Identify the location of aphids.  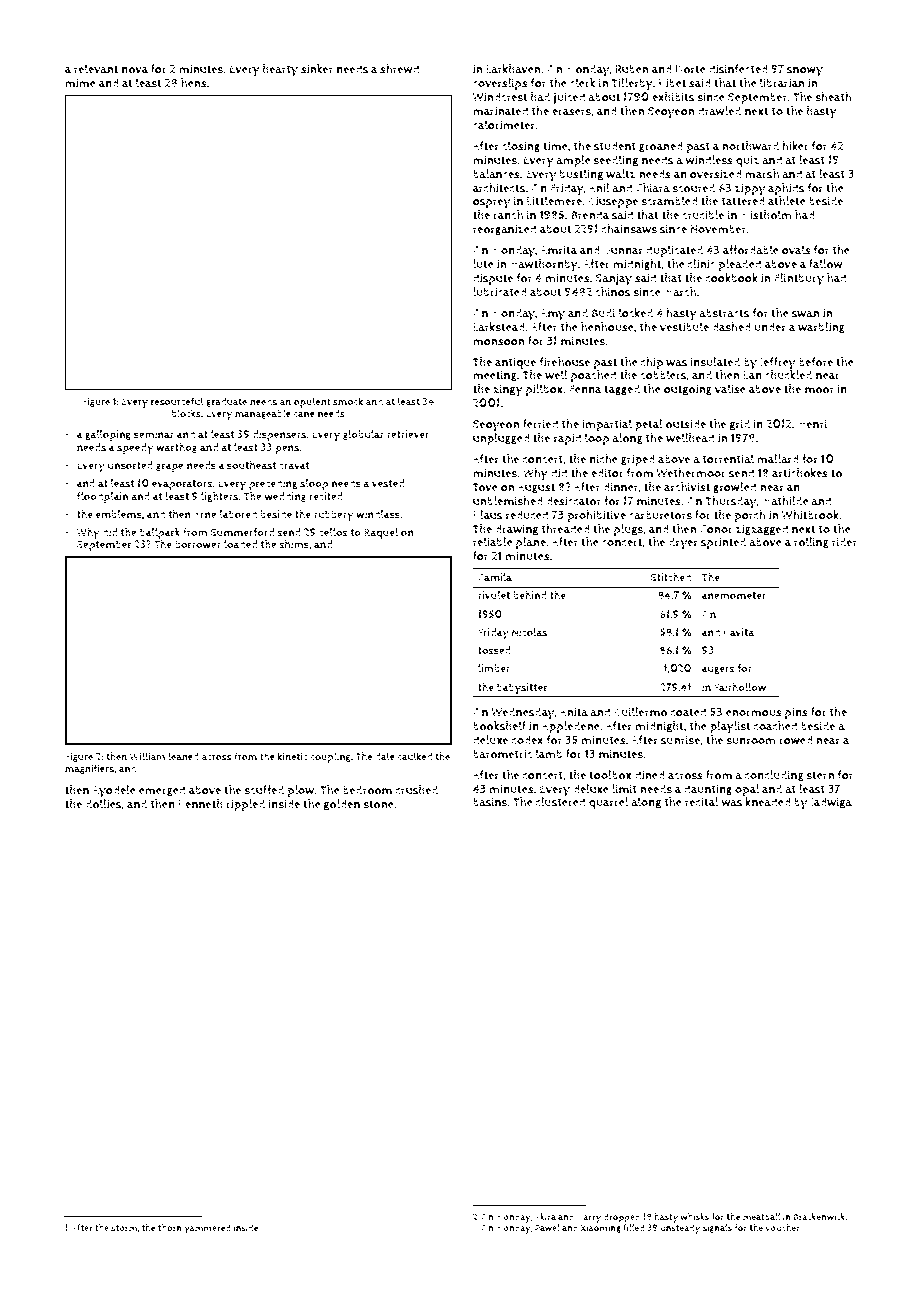
(786, 189).
